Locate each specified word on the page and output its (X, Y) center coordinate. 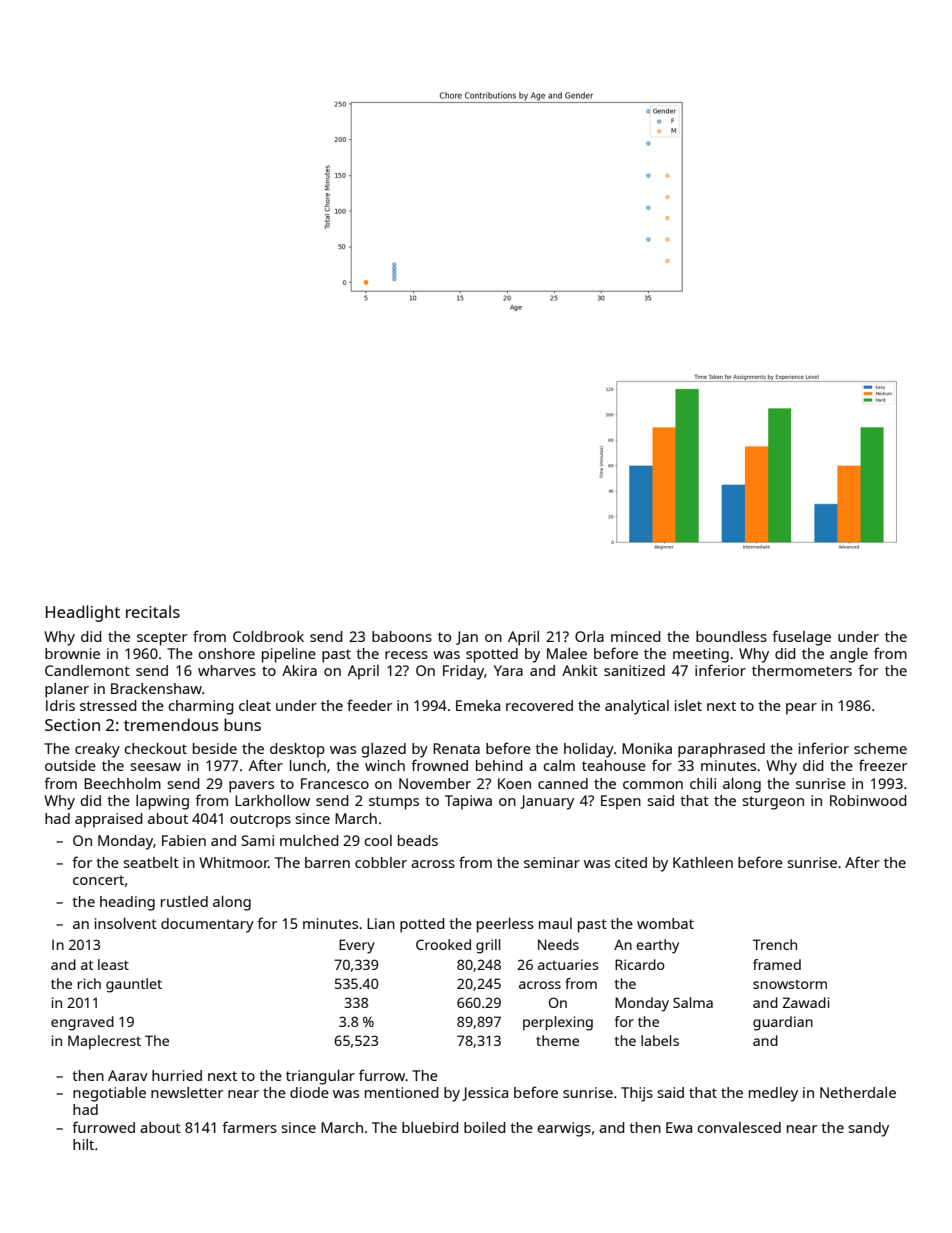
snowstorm (790, 984)
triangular (320, 1077)
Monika (647, 748)
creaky (97, 750)
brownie (72, 653)
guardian (783, 1023)
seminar (552, 862)
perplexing (558, 1023)
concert (98, 880)
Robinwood (868, 800)
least (113, 964)
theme (557, 1040)
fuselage (801, 638)
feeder (369, 705)
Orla (589, 636)
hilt (83, 1144)
